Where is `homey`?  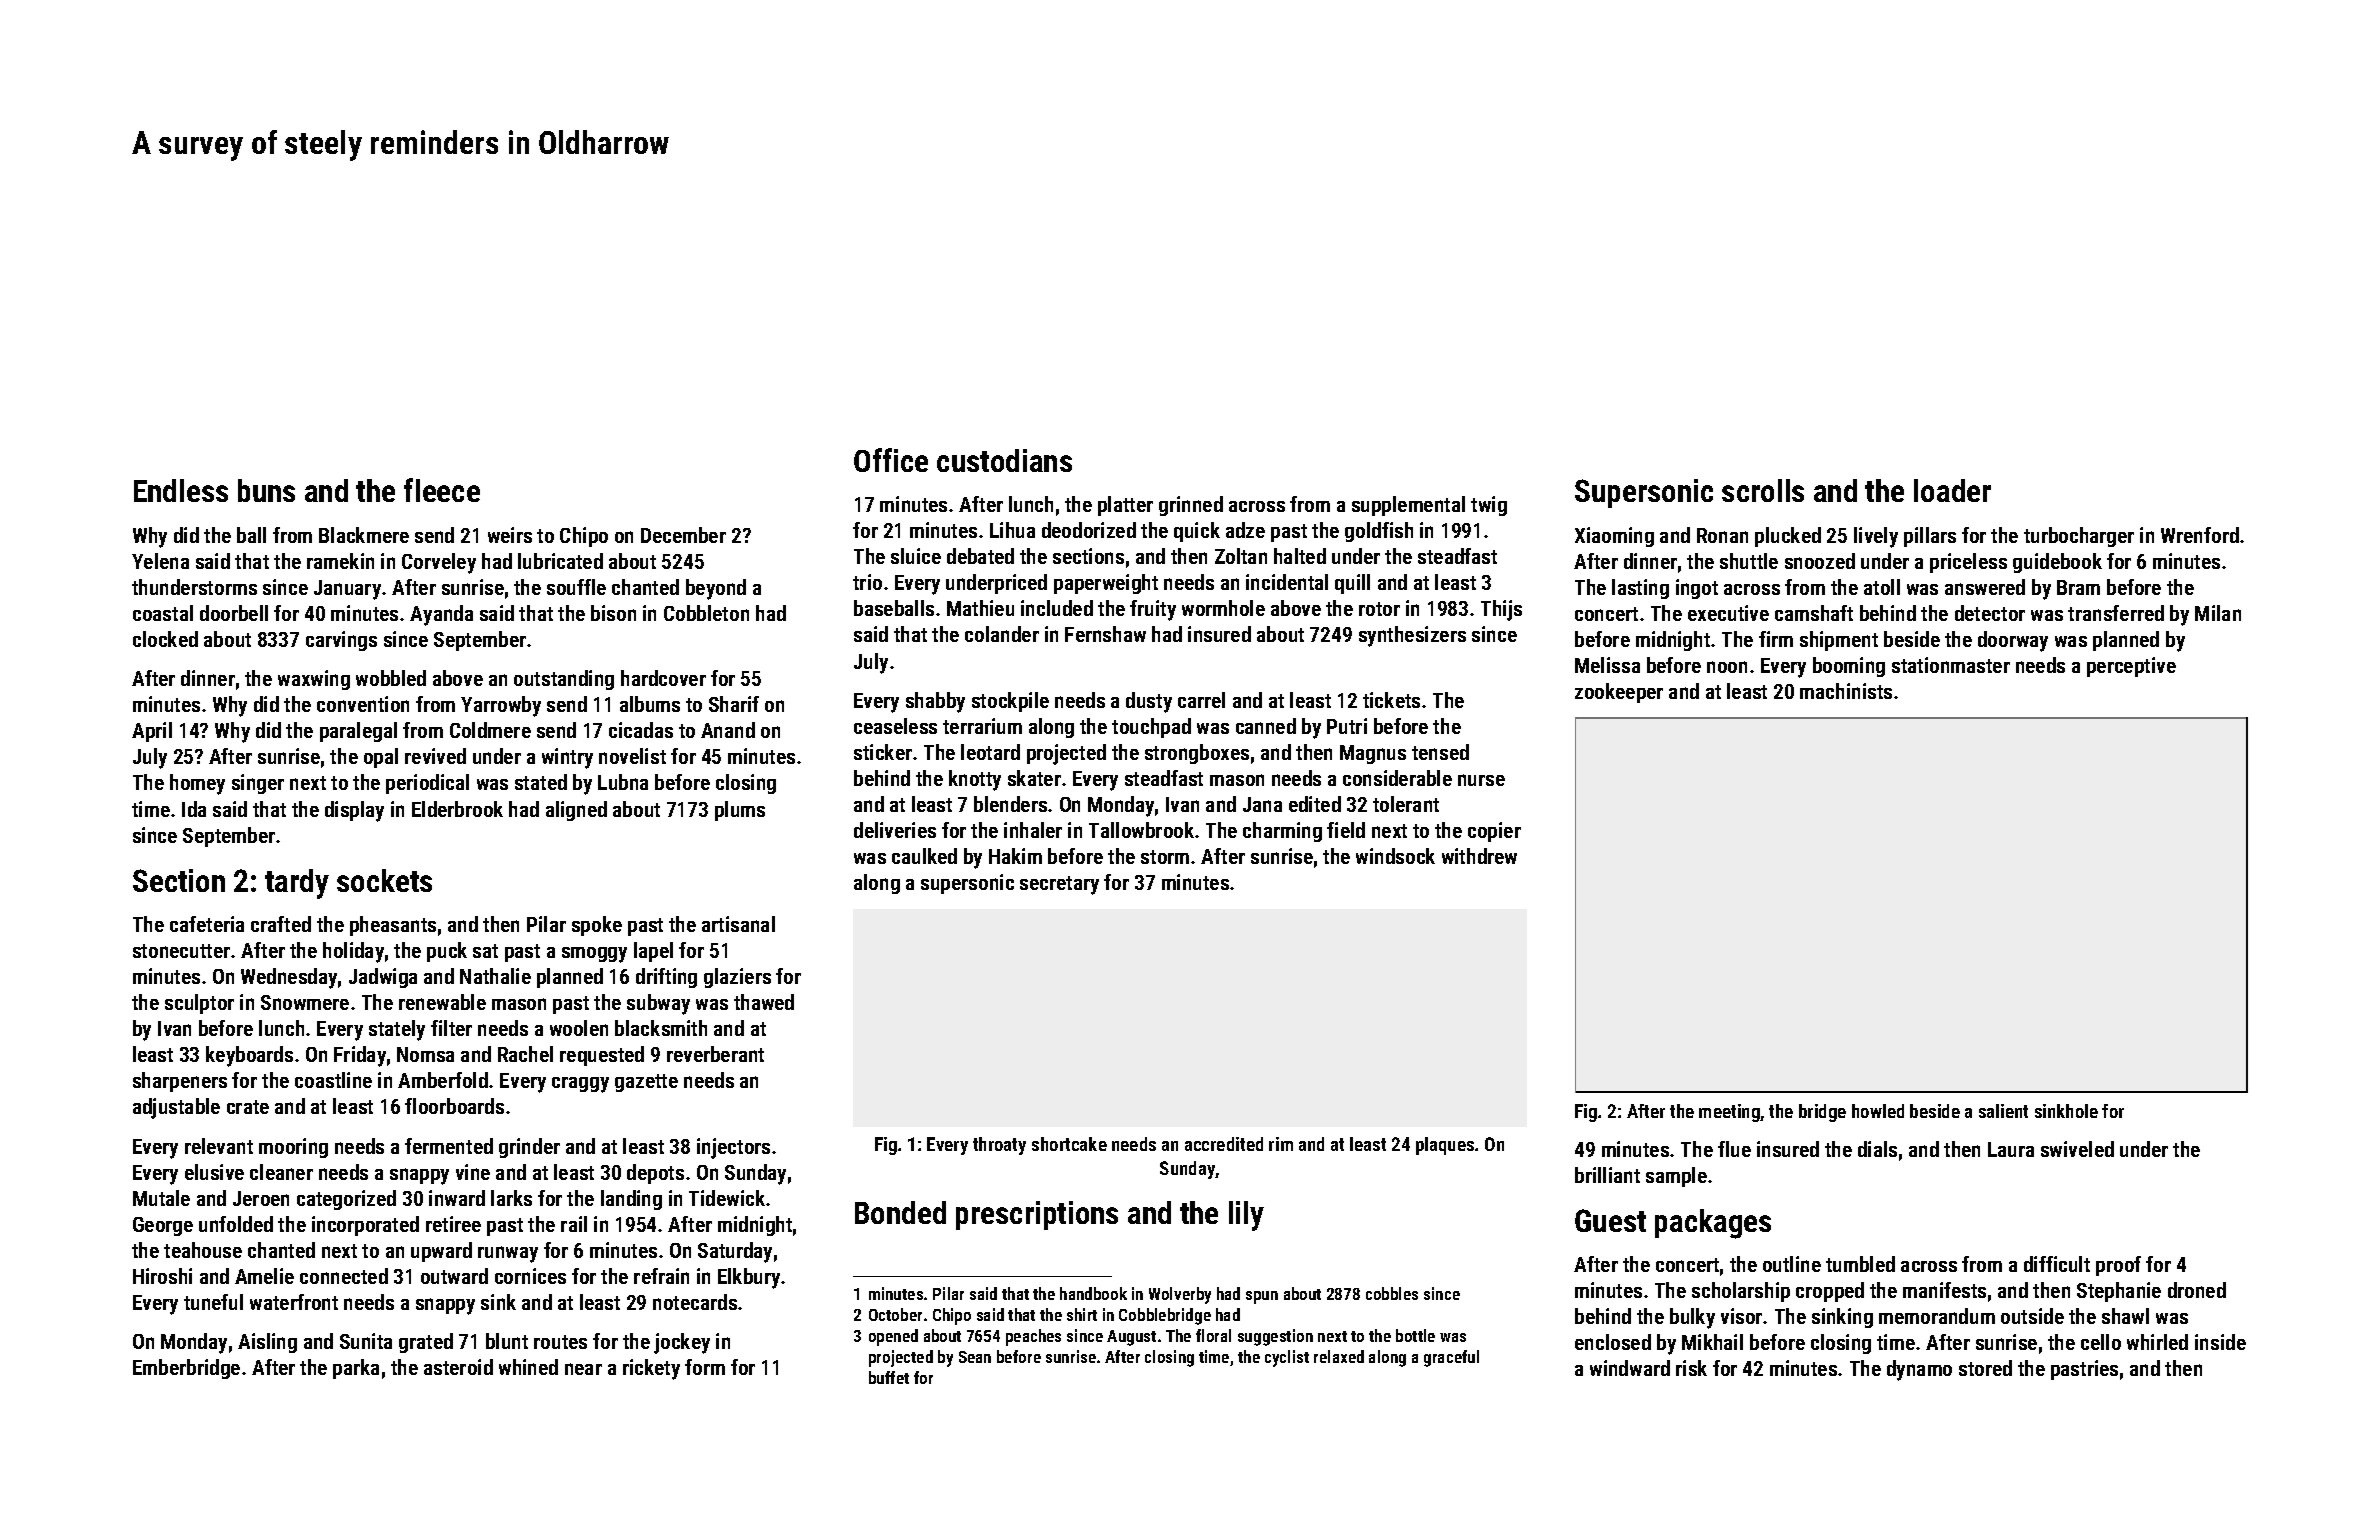 homey is located at coordinates (197, 784).
